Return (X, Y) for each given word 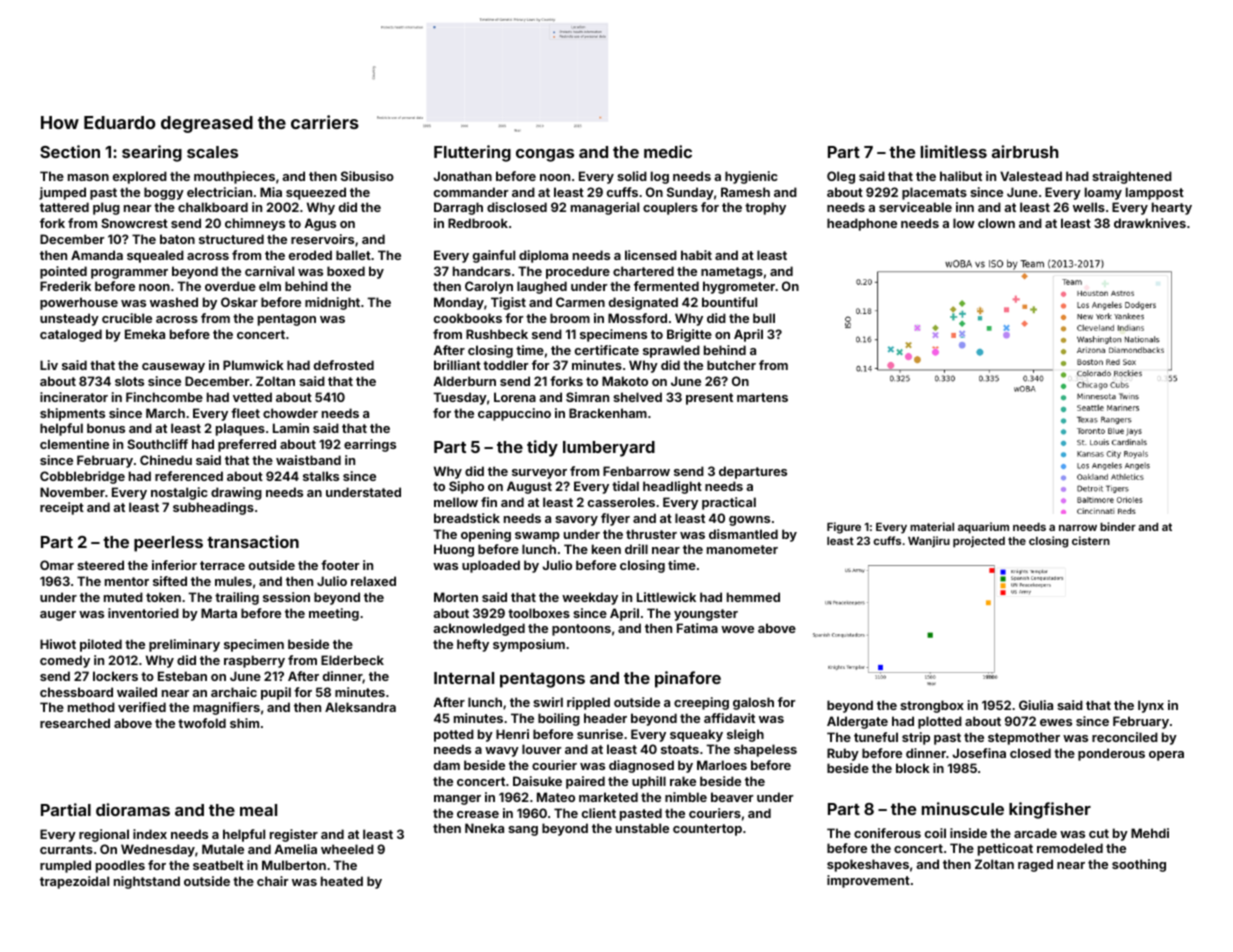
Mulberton (294, 865)
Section (70, 151)
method (91, 707)
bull (764, 318)
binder (1118, 526)
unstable (642, 828)
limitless (954, 151)
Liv (49, 365)
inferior (174, 565)
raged (1035, 865)
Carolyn (489, 287)
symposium (529, 645)
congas (545, 155)
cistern (1091, 540)
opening (486, 535)
